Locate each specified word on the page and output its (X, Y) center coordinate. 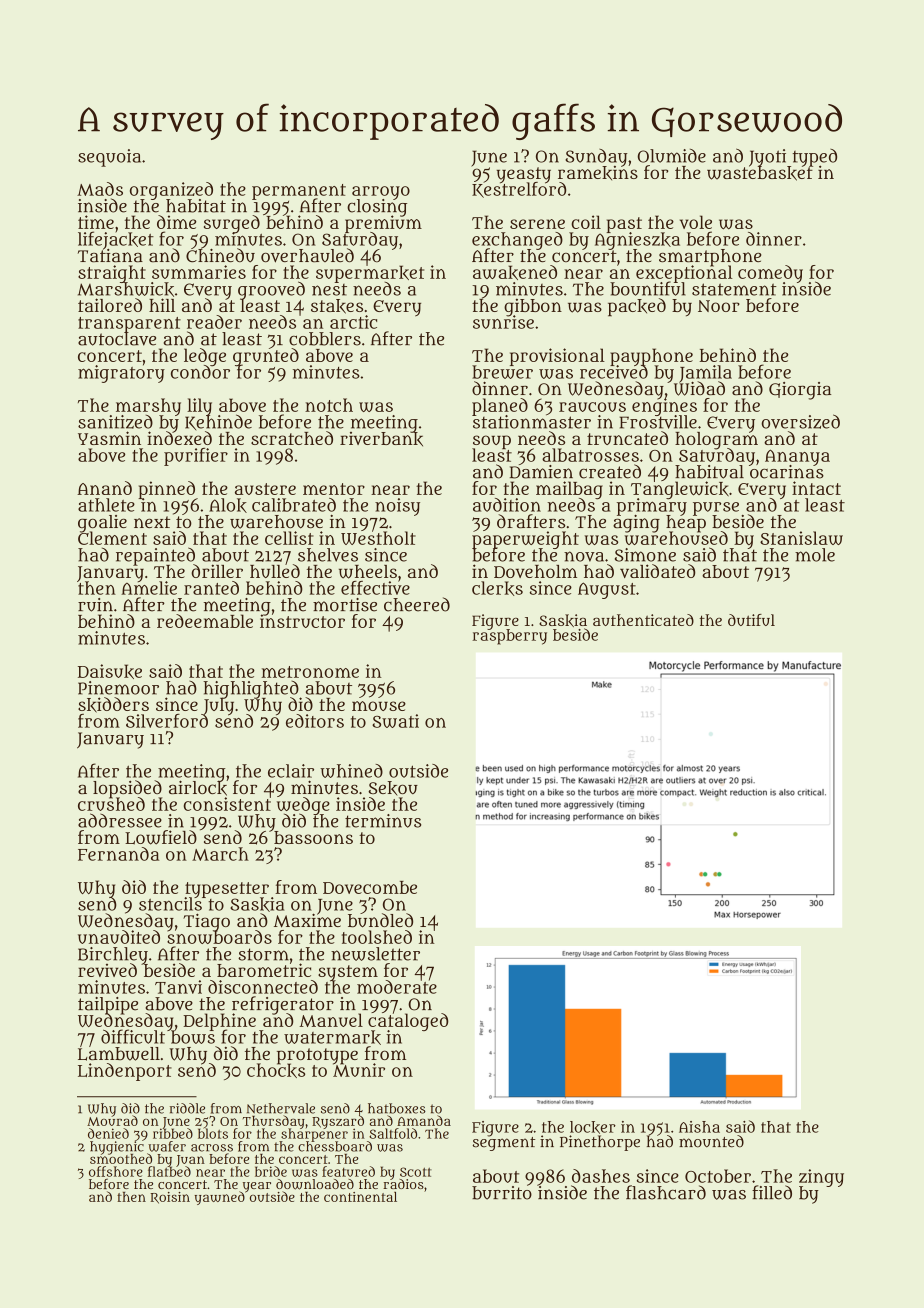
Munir (359, 1070)
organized (171, 190)
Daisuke (110, 671)
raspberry (509, 637)
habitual (709, 472)
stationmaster (531, 422)
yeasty (524, 175)
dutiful (751, 620)
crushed (111, 804)
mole (815, 555)
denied (108, 1133)
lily (199, 407)
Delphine (219, 1021)
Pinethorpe (600, 1143)
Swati (395, 721)
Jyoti (767, 157)
